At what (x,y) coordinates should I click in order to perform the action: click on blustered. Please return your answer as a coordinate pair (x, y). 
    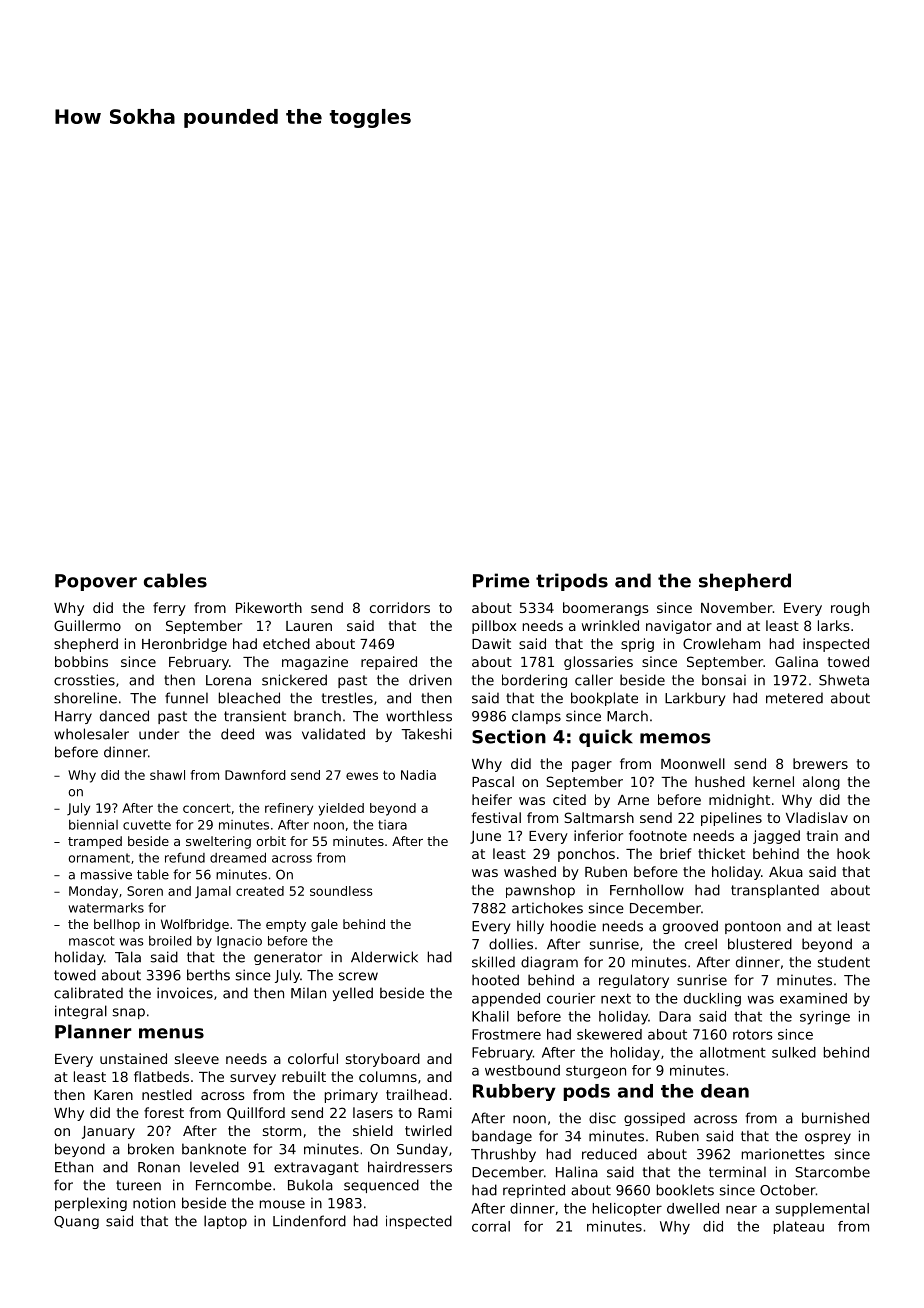
    Looking at the image, I should click on (760, 944).
